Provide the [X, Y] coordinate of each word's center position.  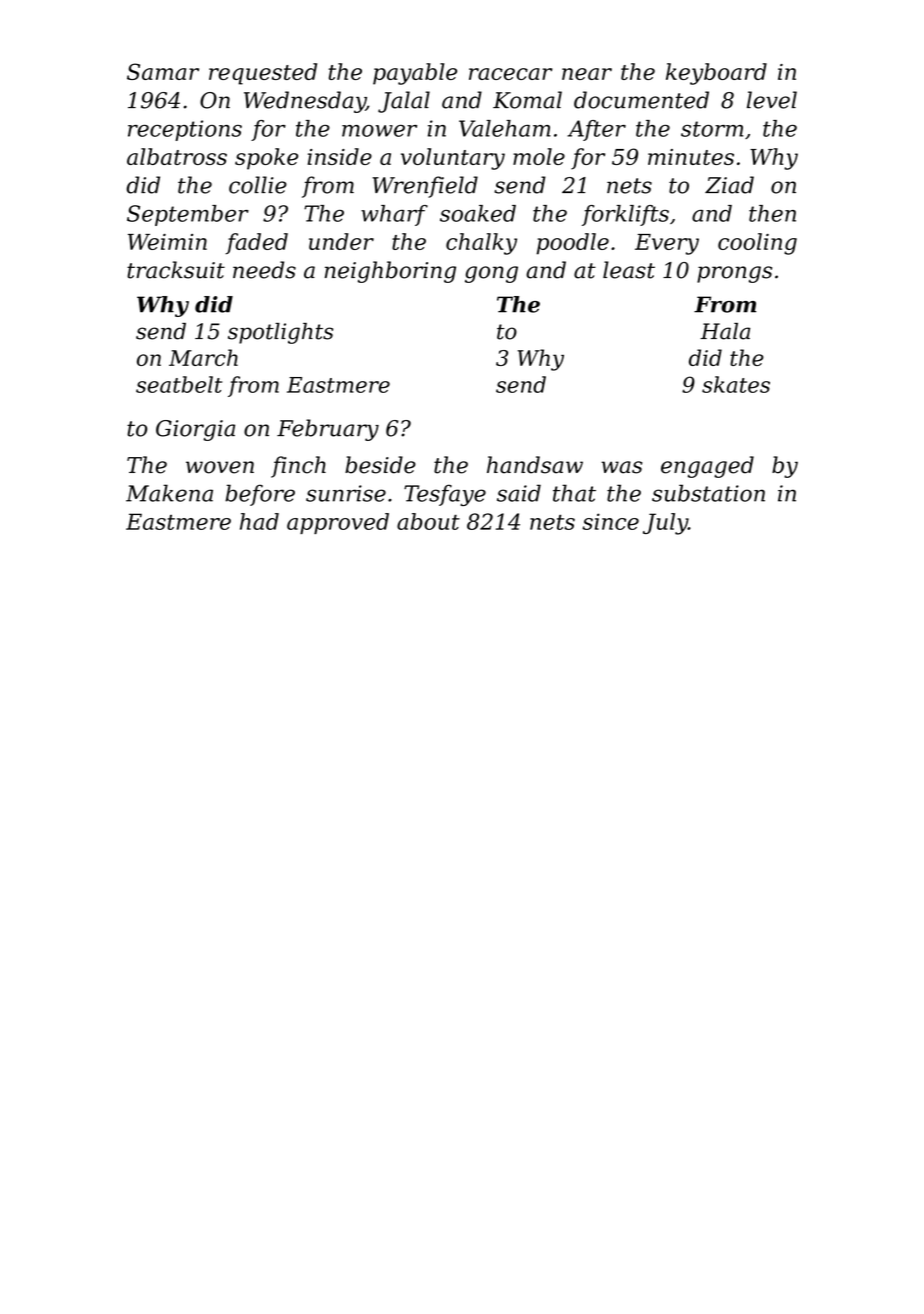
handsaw [535, 465]
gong [491, 274]
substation [708, 493]
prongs [734, 274]
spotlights [280, 333]
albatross [177, 156]
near [587, 74]
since [610, 521]
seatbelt [179, 384]
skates [736, 384]
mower [379, 131]
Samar [163, 71]
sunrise [346, 493]
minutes [691, 157]
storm [712, 129]
